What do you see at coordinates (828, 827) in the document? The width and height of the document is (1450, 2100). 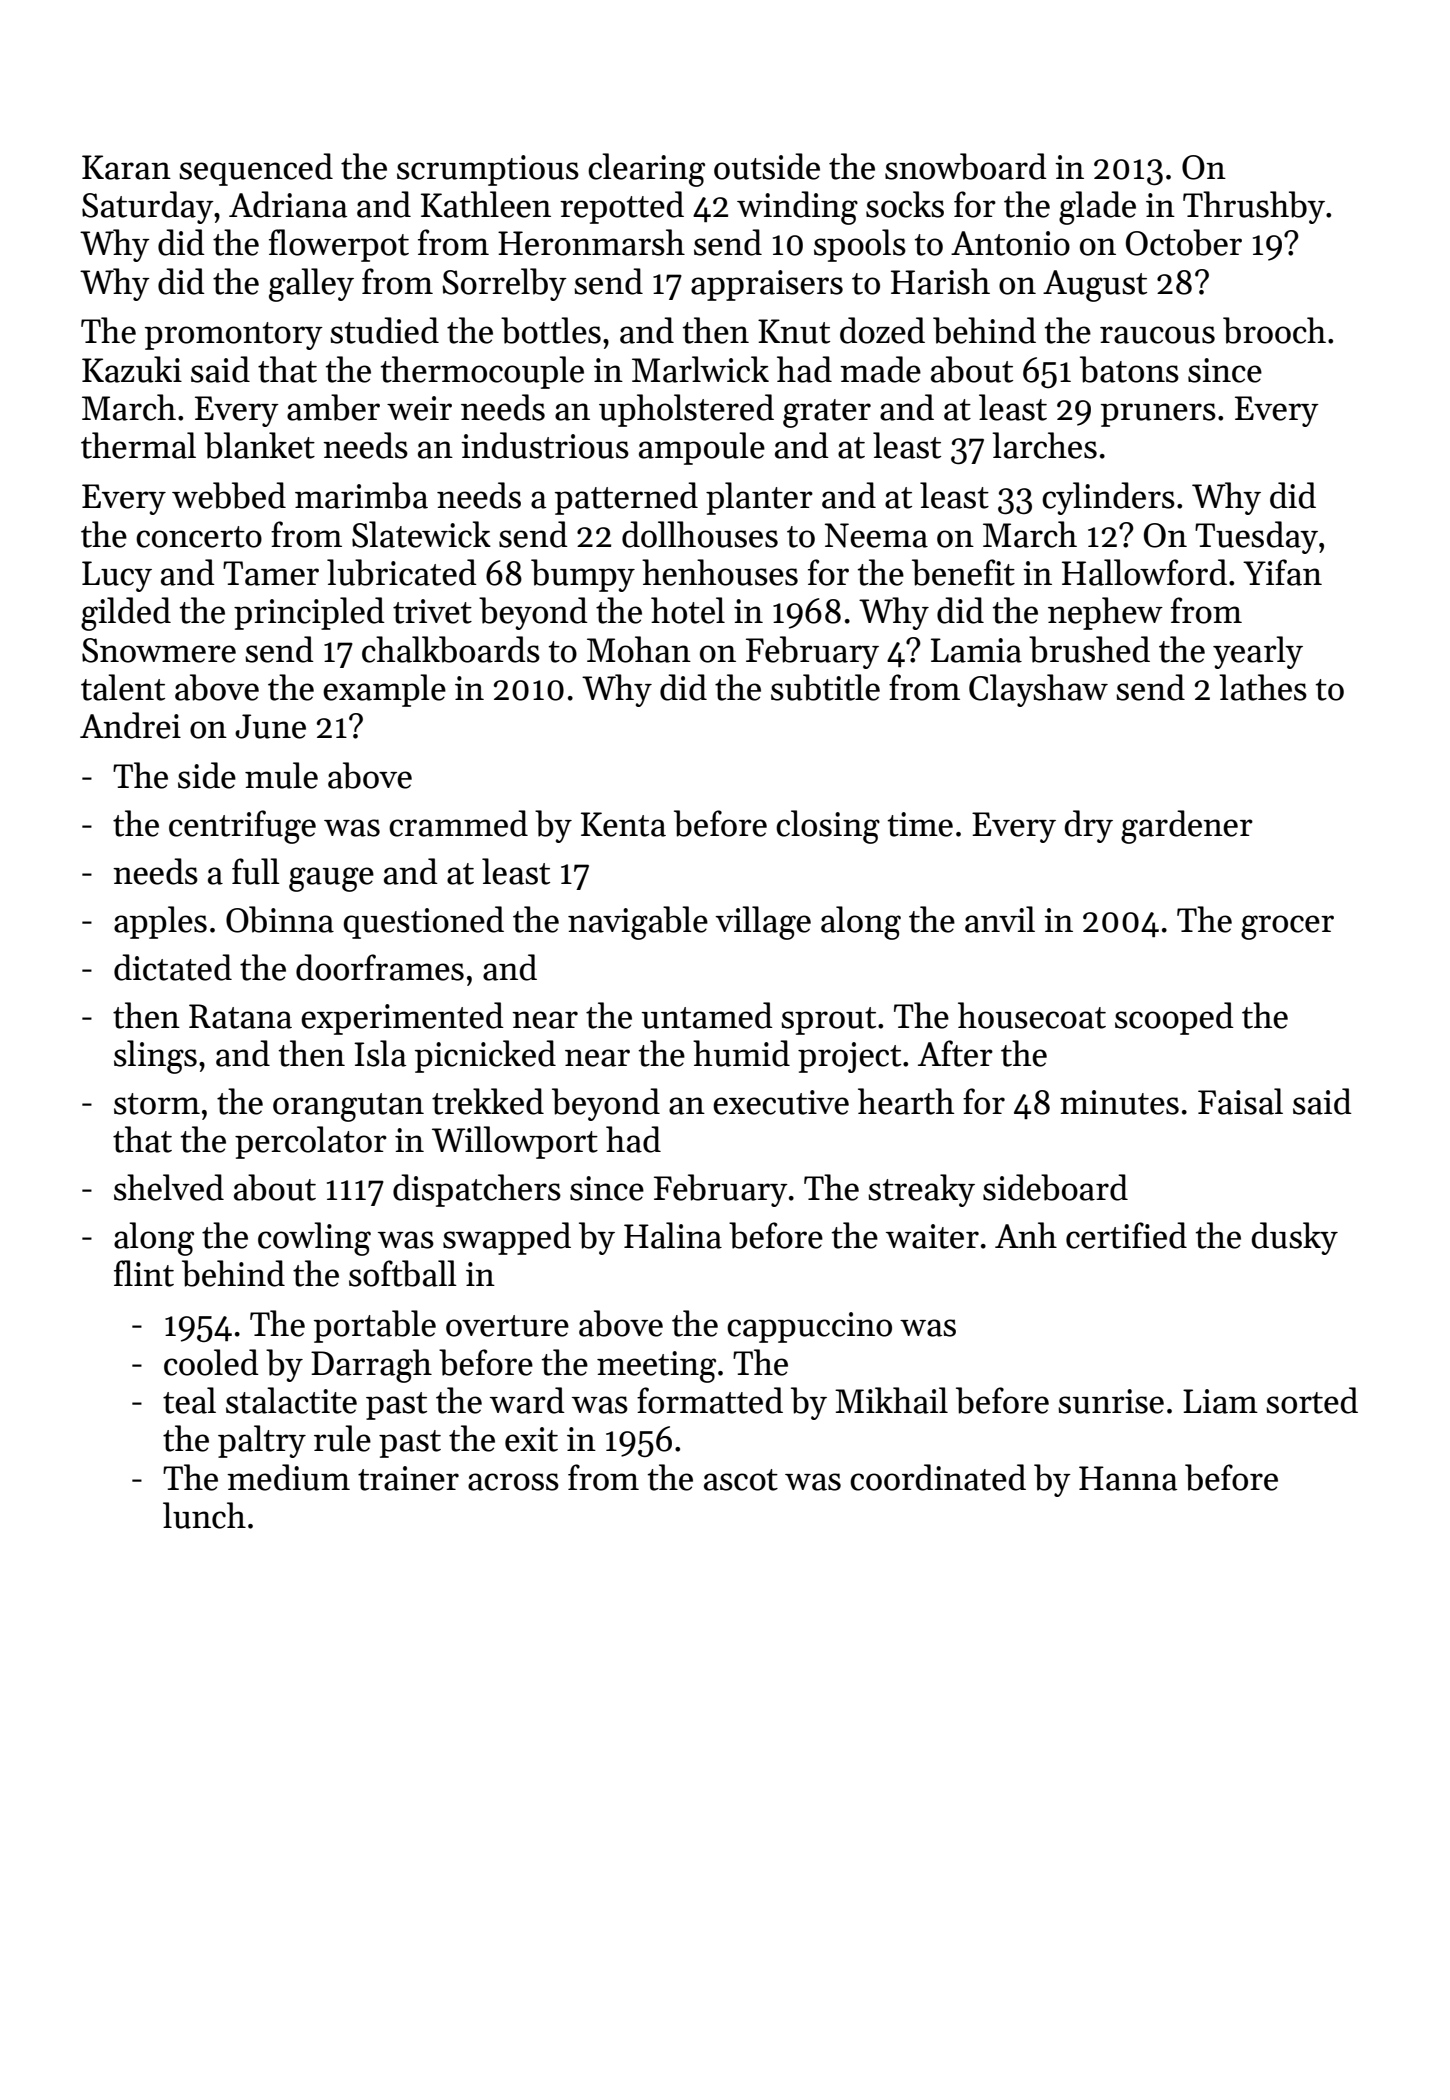 I see `closing` at bounding box center [828, 827].
